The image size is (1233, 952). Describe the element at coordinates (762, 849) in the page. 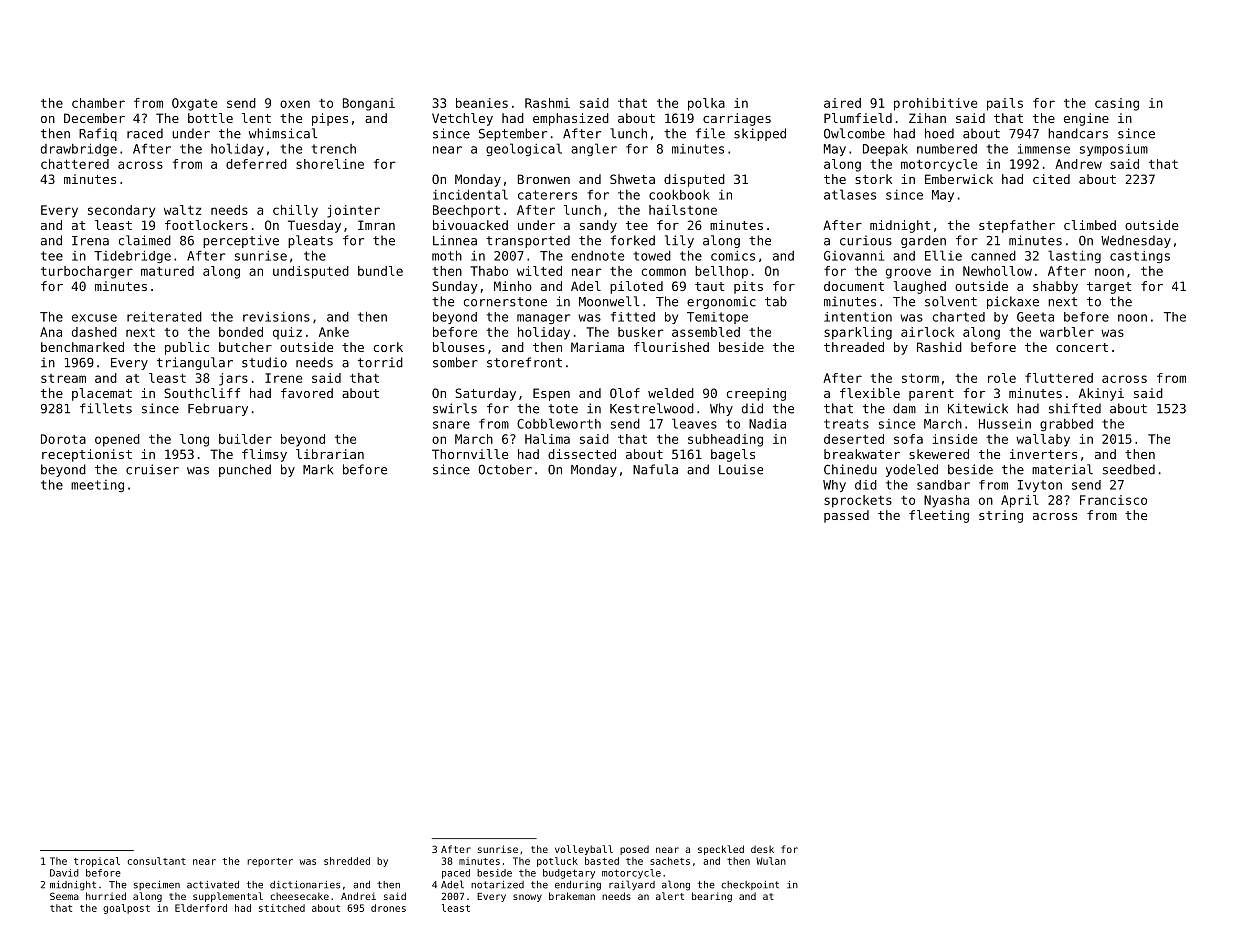

I see `desk` at that location.
